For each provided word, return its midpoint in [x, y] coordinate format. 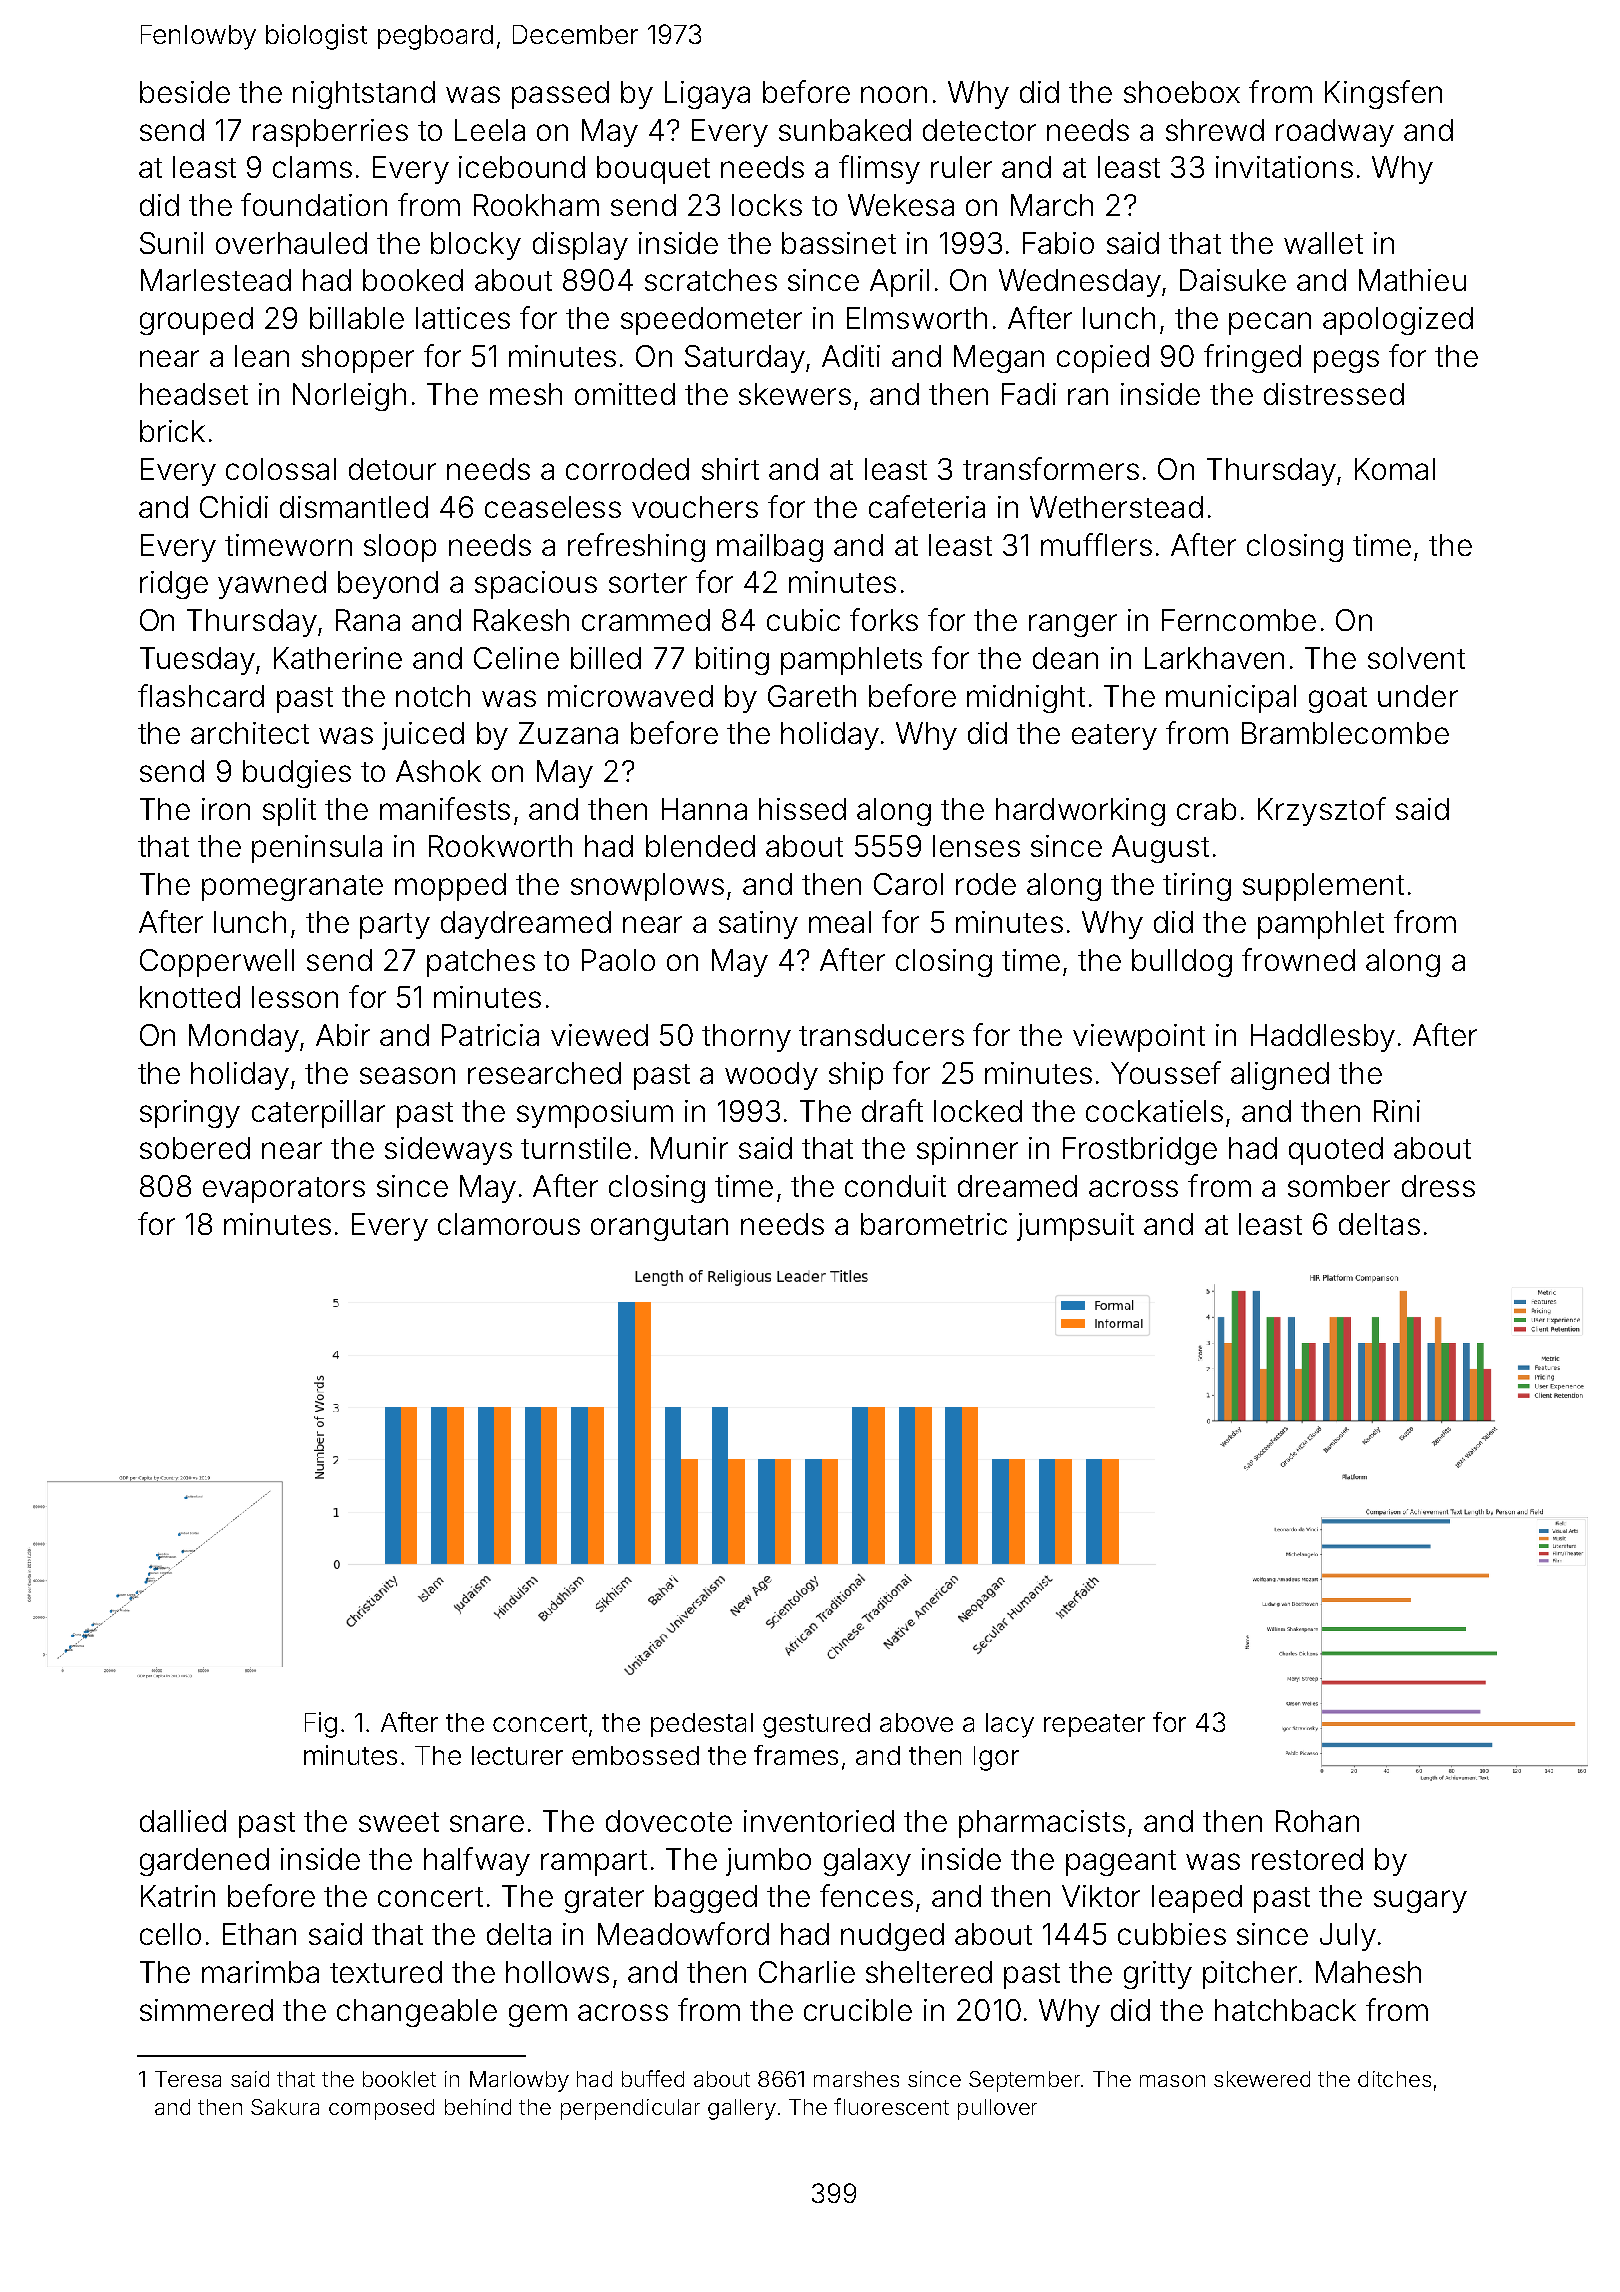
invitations [1284, 167]
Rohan [1317, 1821]
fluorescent [891, 2106]
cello [170, 1934]
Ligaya [707, 95]
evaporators [284, 1190]
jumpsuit [1075, 1227]
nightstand [364, 95]
